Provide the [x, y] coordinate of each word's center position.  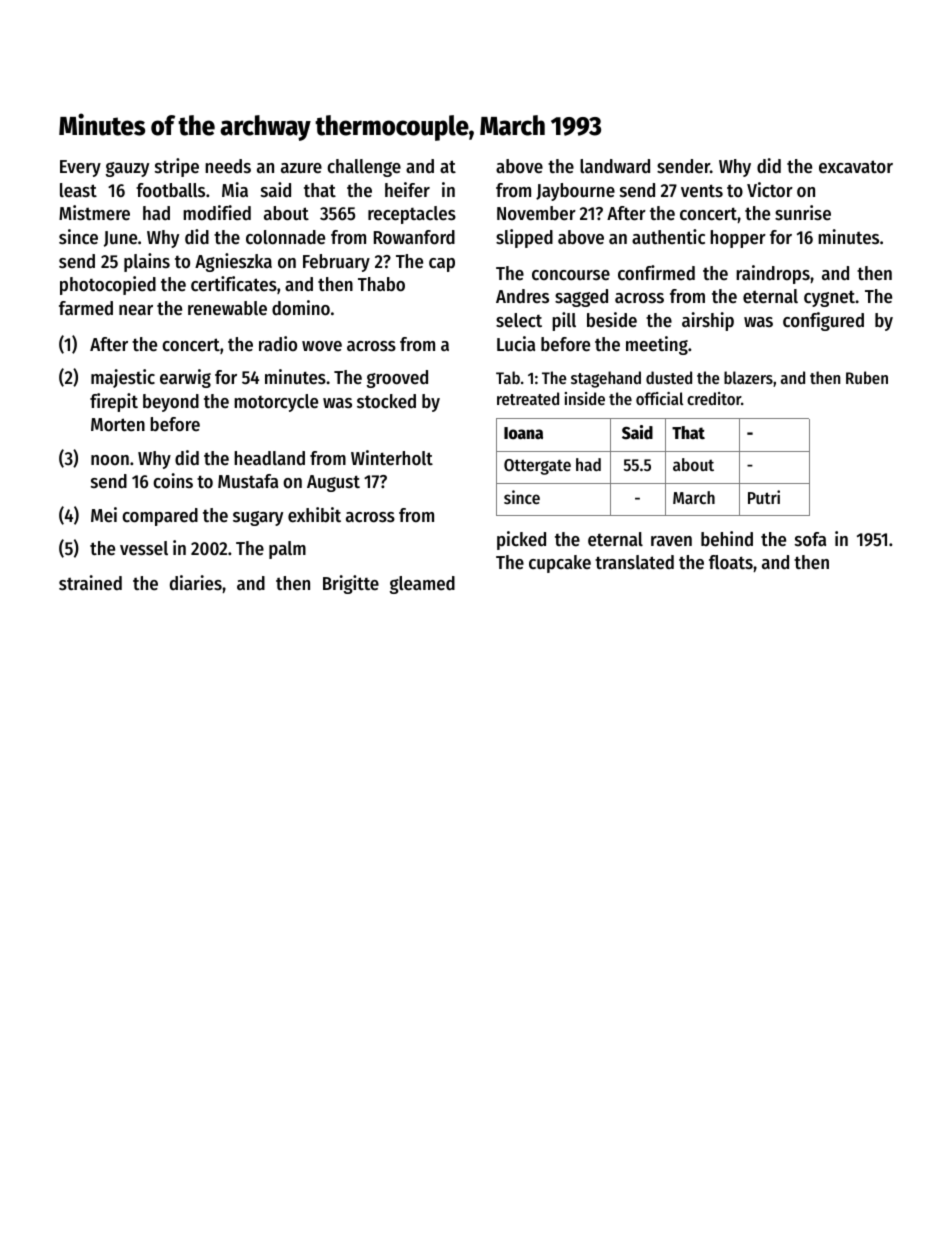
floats [731, 562]
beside [612, 320]
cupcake [560, 564]
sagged [581, 298]
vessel [144, 548]
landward [615, 166]
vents [702, 191]
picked [521, 540]
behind [727, 539]
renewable [227, 308]
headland [269, 458]
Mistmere [94, 213]
